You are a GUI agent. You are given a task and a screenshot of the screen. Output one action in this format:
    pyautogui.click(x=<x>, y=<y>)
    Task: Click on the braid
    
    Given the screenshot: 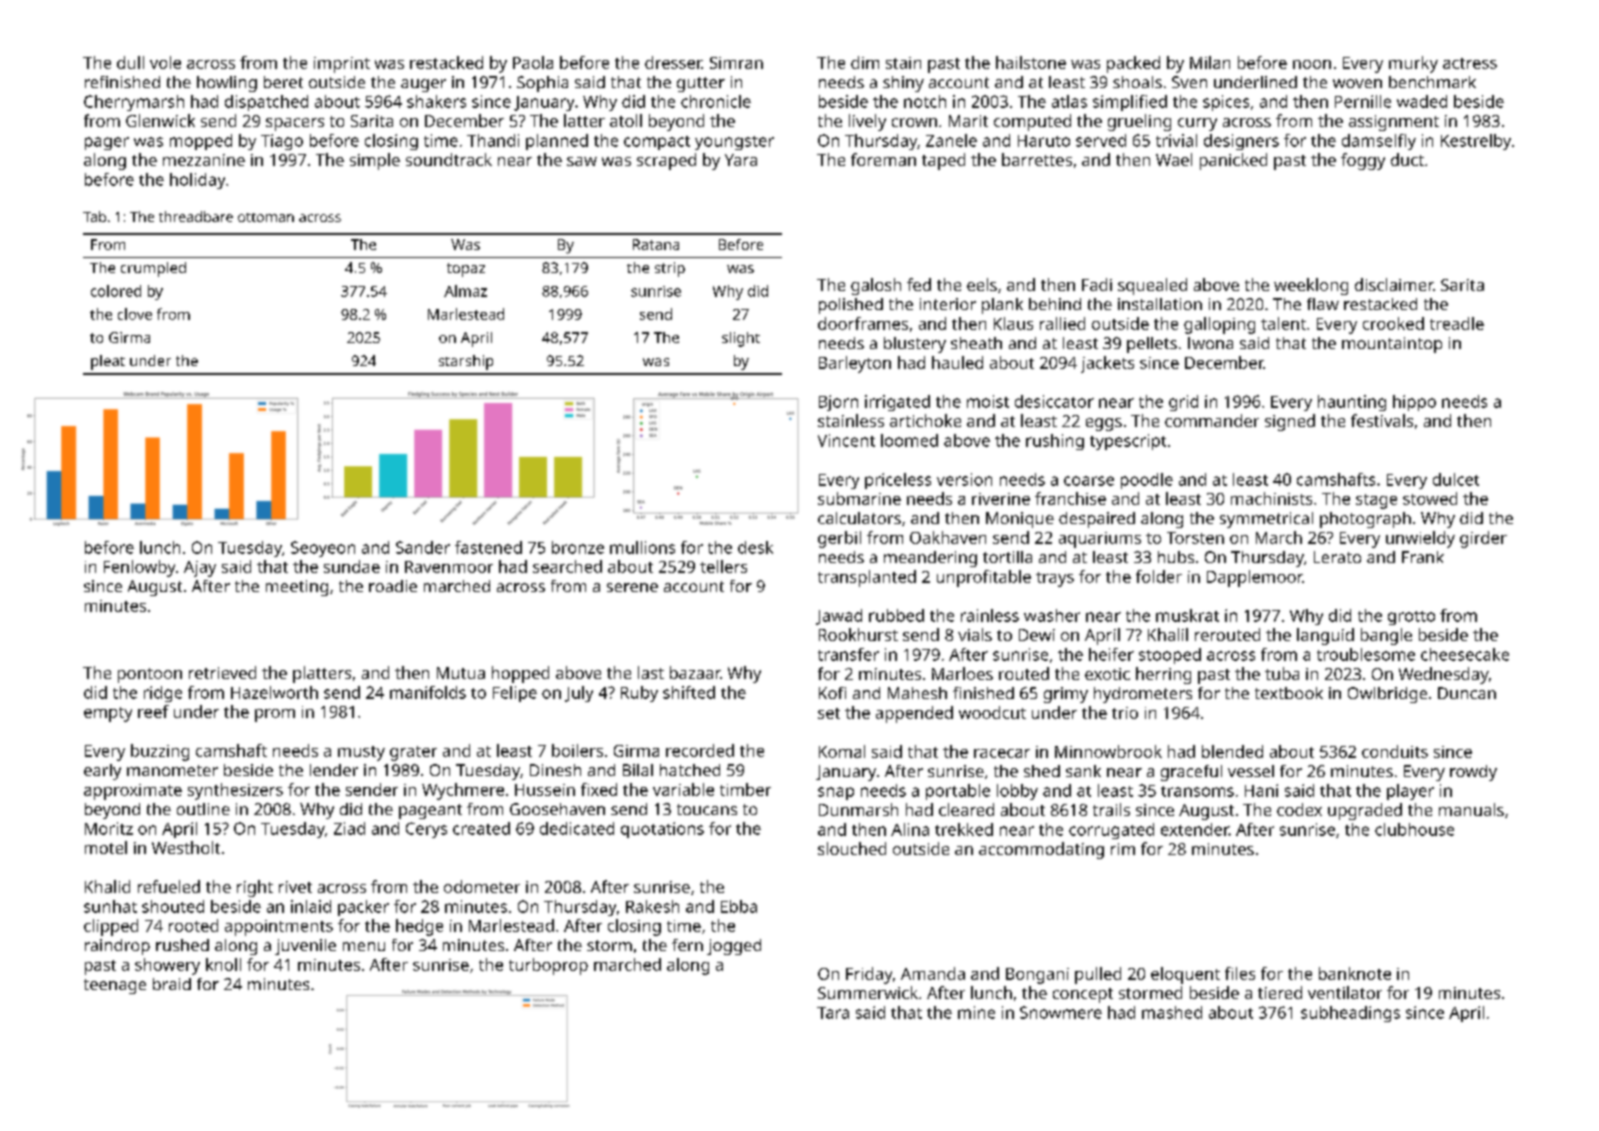 What is the action you would take?
    pyautogui.click(x=172, y=984)
